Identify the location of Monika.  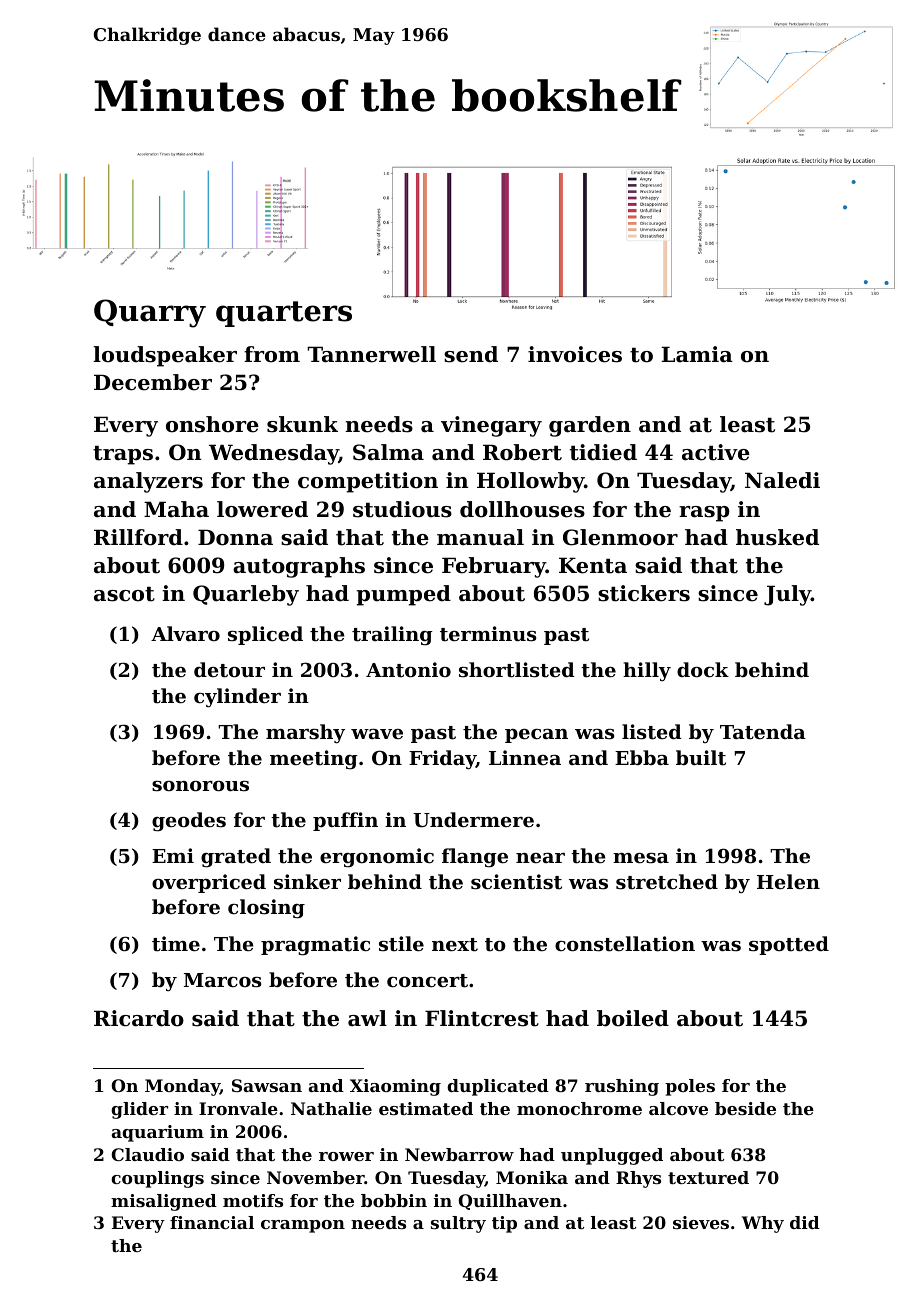
(532, 1177).
